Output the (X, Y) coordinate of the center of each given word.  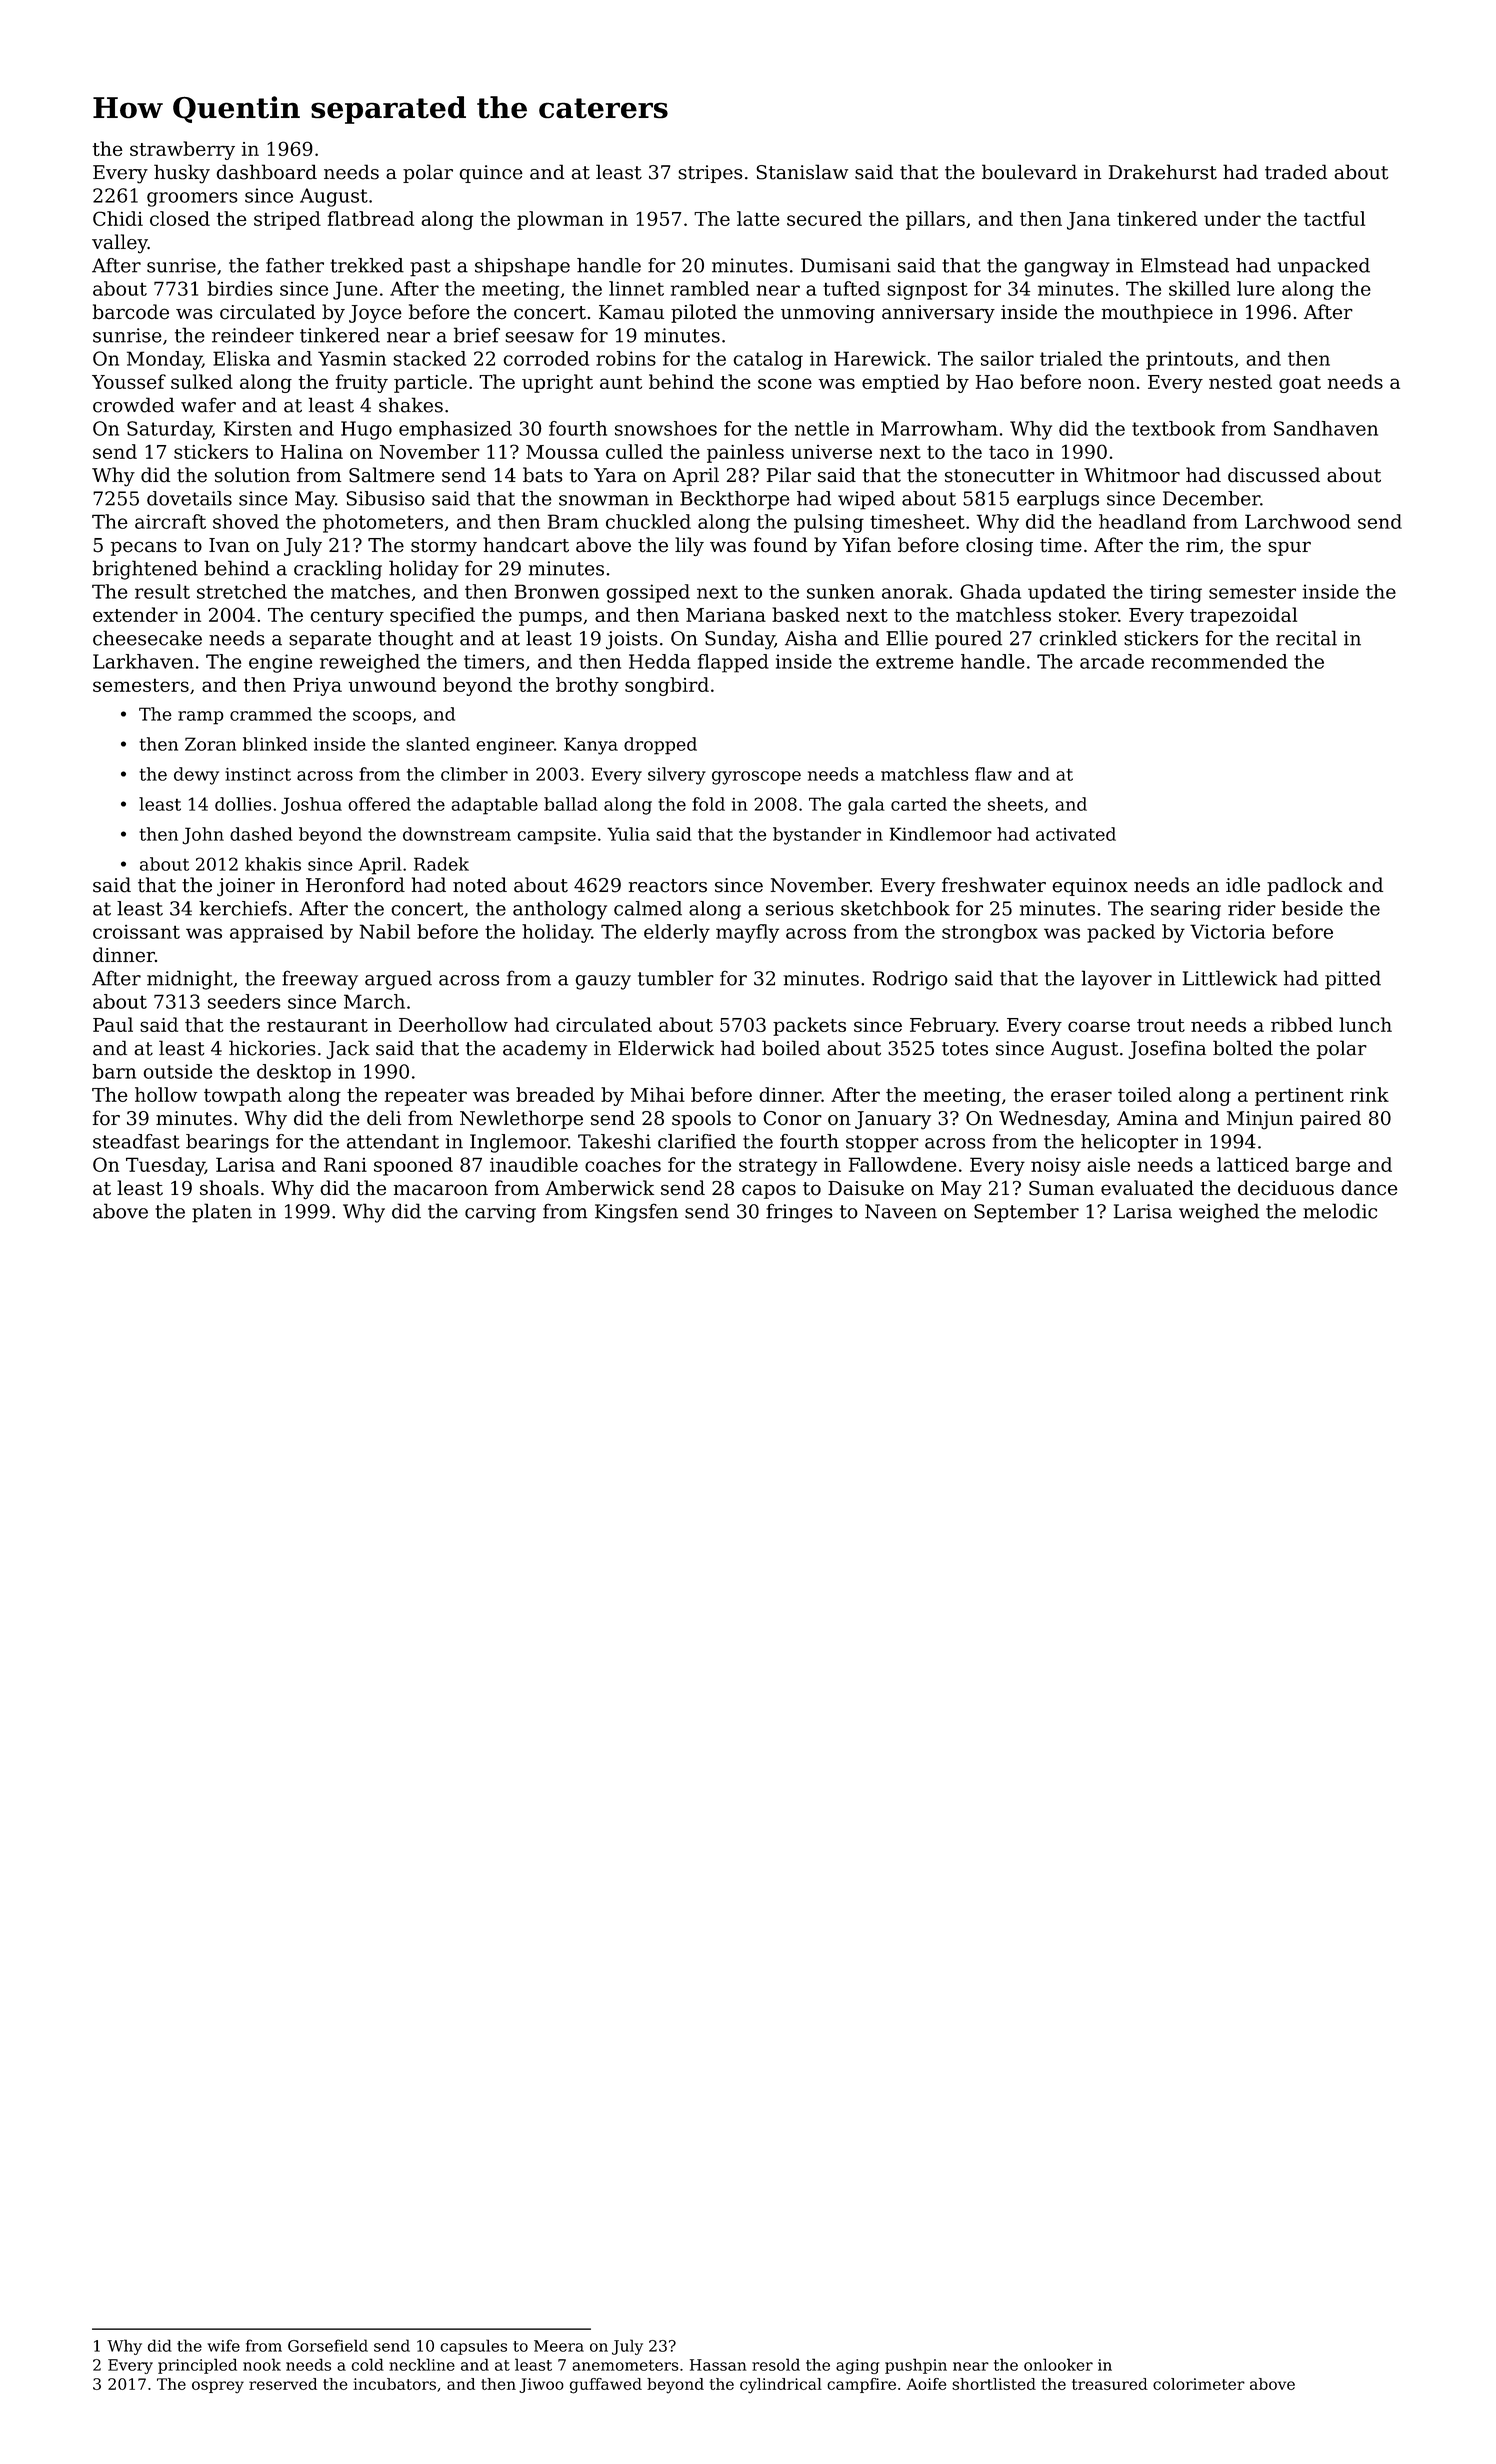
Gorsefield (328, 2345)
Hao (994, 382)
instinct (258, 774)
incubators (394, 2384)
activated (1076, 834)
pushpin (916, 2366)
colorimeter (1199, 2384)
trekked (367, 265)
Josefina (1167, 1049)
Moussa (562, 452)
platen (222, 1213)
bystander (817, 836)
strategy (778, 1167)
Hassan (718, 2365)
